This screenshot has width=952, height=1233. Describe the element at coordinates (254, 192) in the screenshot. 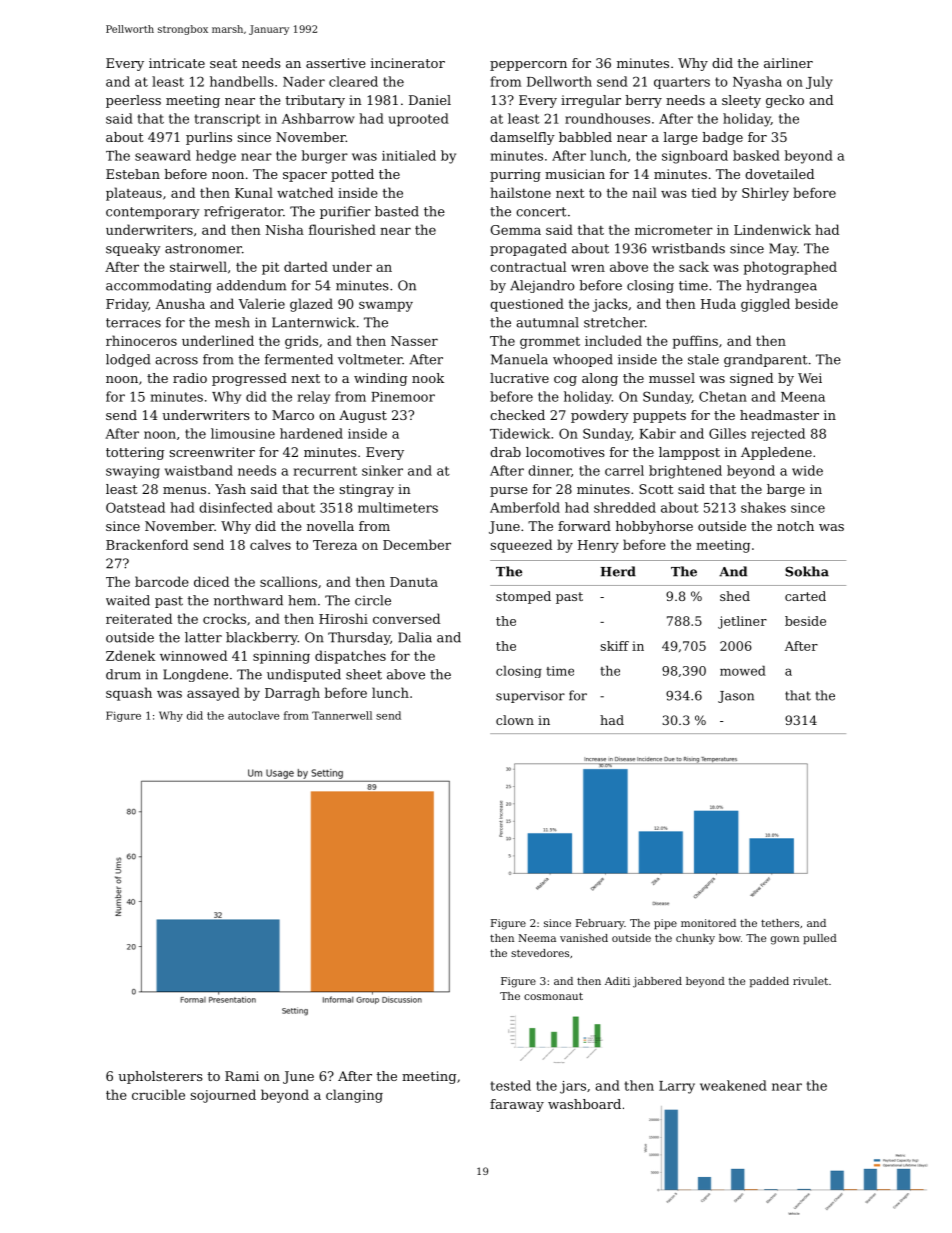

I see `Kunal` at that location.
